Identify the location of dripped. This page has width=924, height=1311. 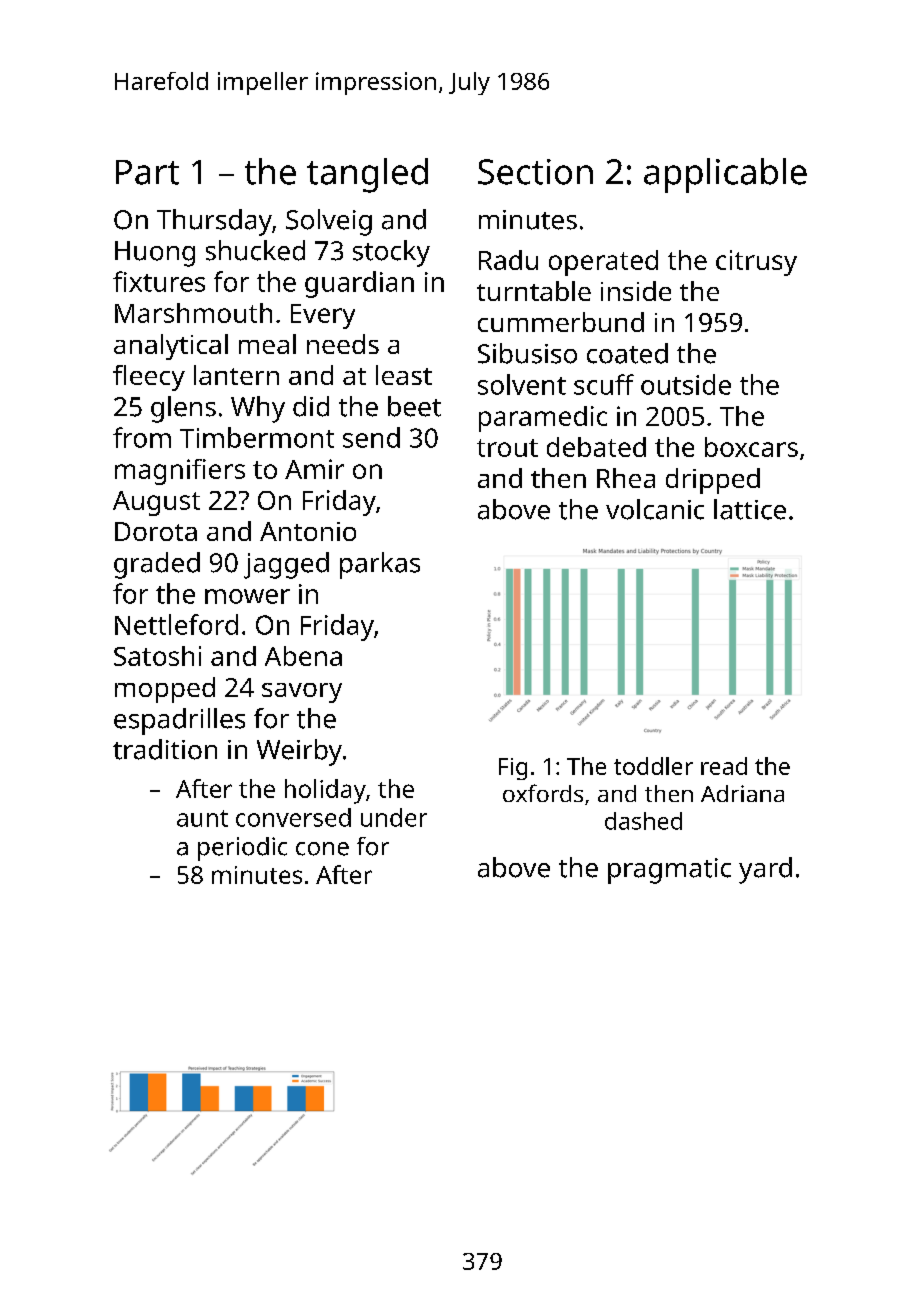
(713, 481).
